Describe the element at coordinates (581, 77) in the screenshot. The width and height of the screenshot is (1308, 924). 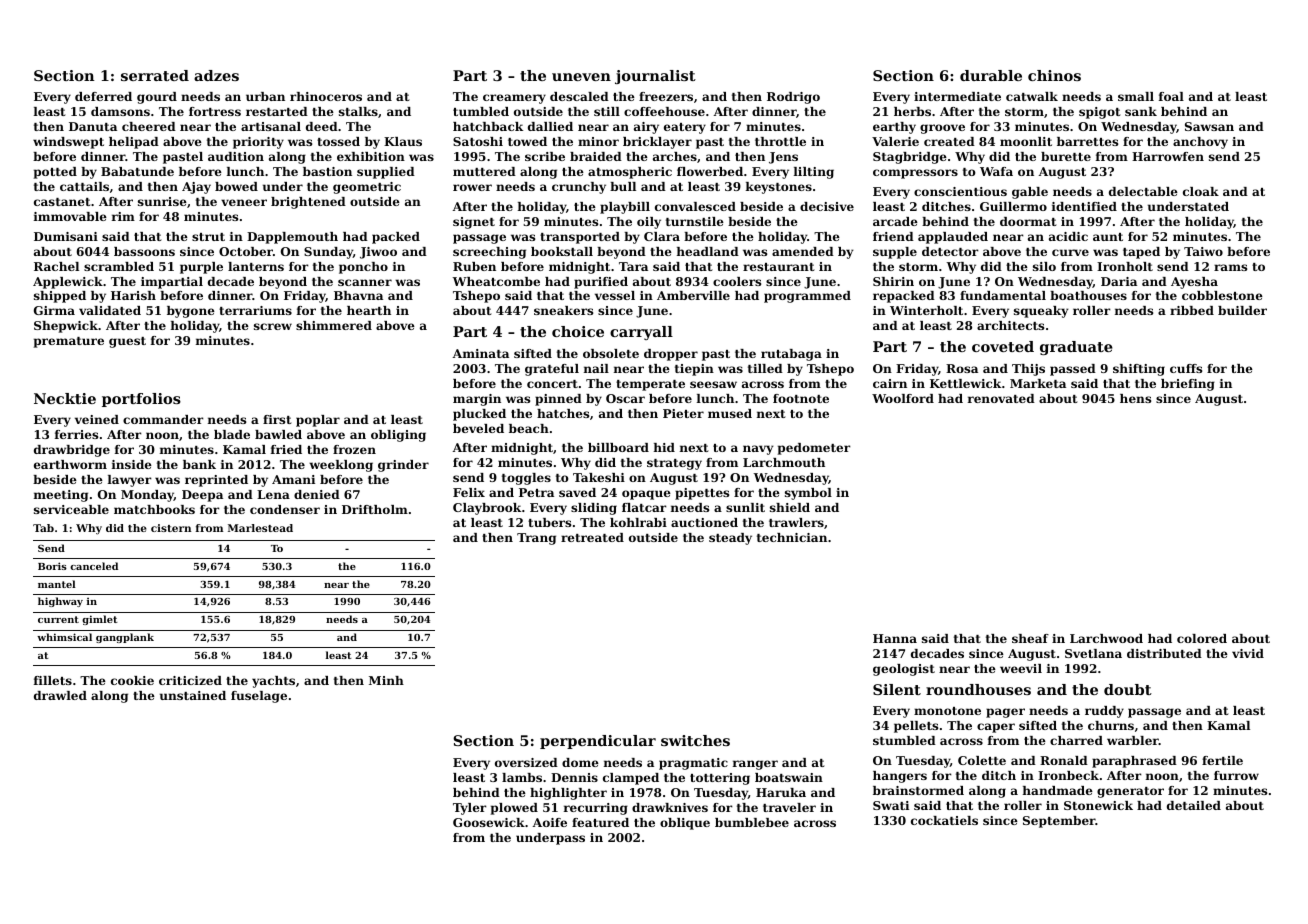
I see `uneven` at that location.
